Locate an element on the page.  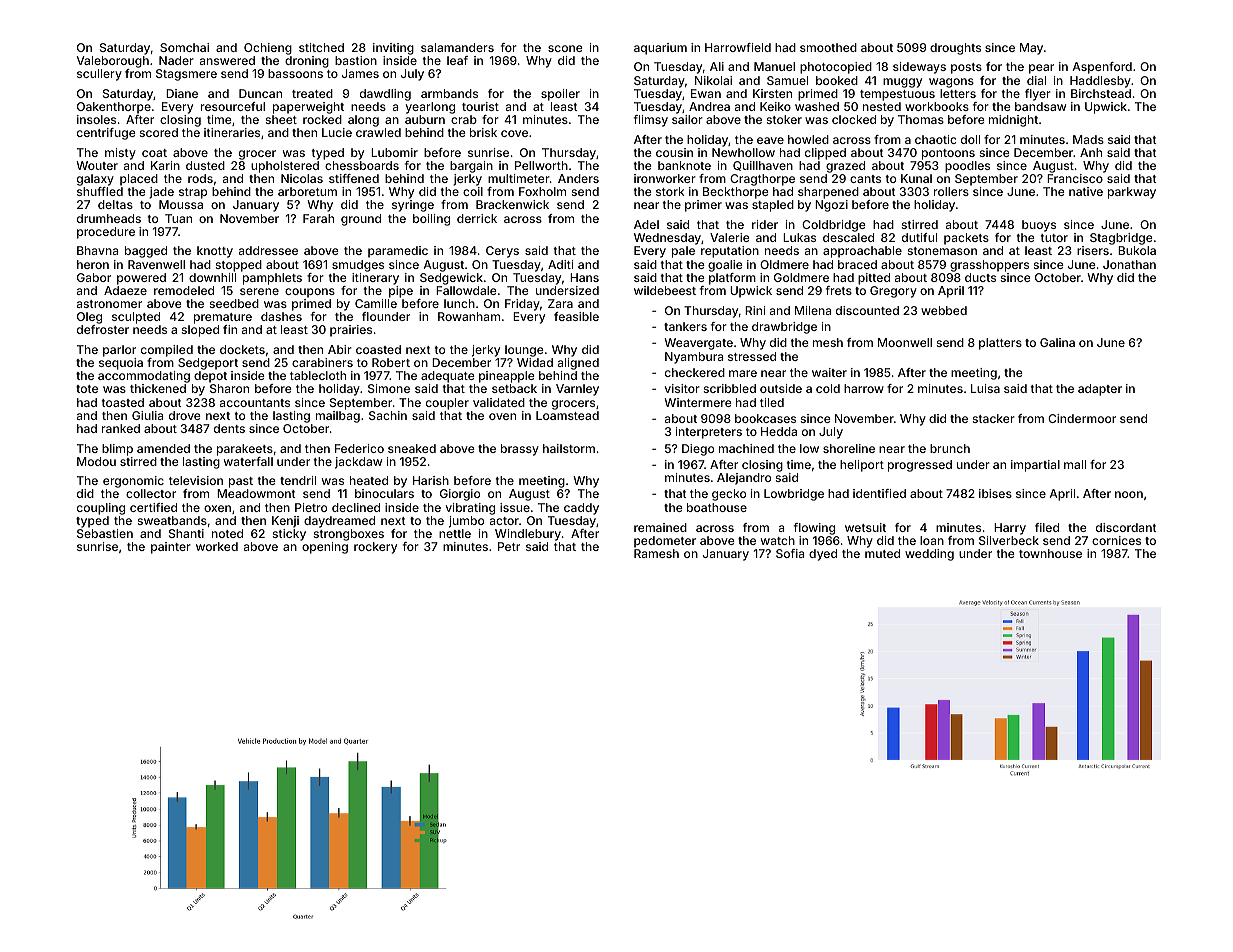
webbed is located at coordinates (944, 310).
